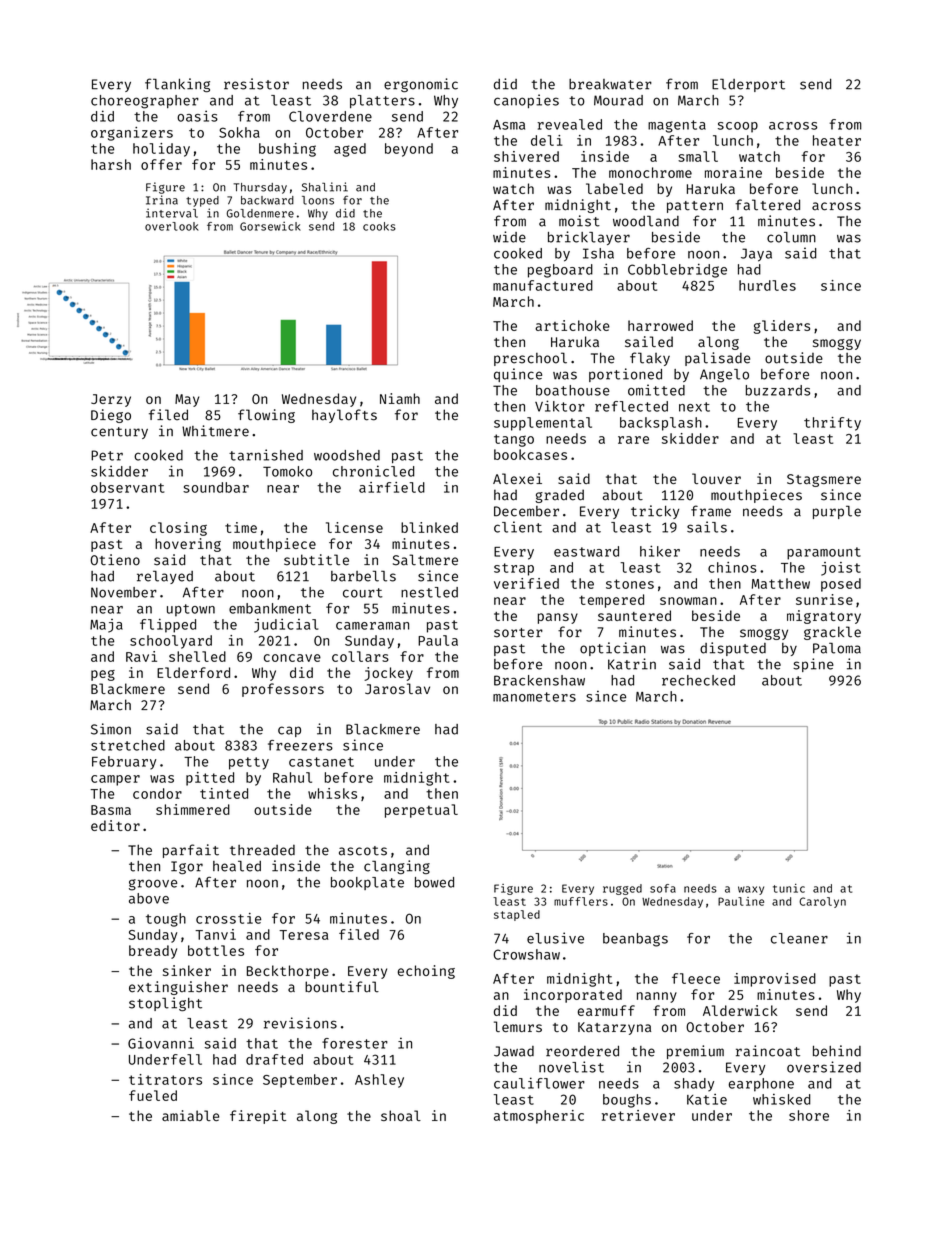  I want to click on shelled, so click(197, 656).
